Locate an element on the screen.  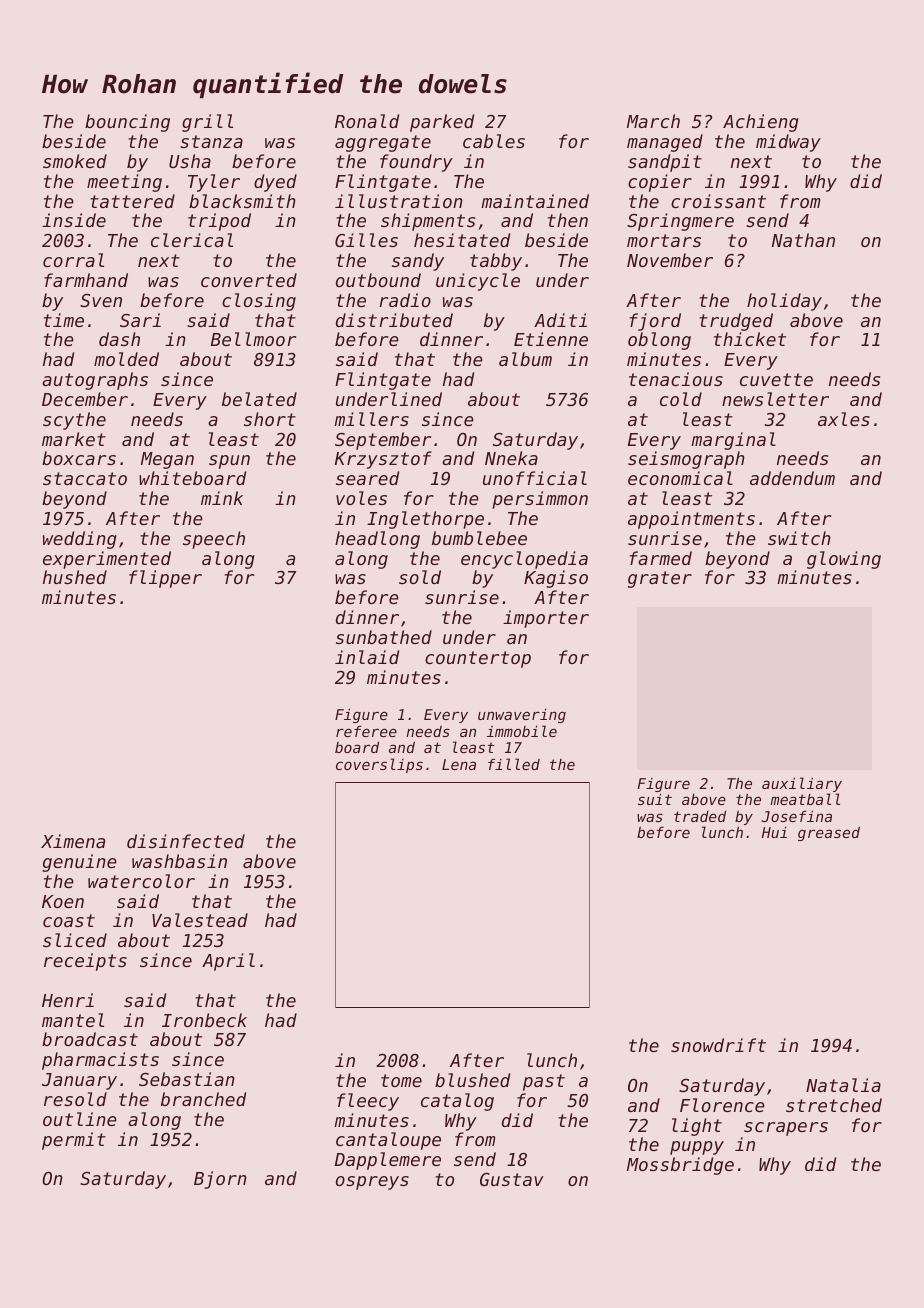
referee is located at coordinates (366, 731).
